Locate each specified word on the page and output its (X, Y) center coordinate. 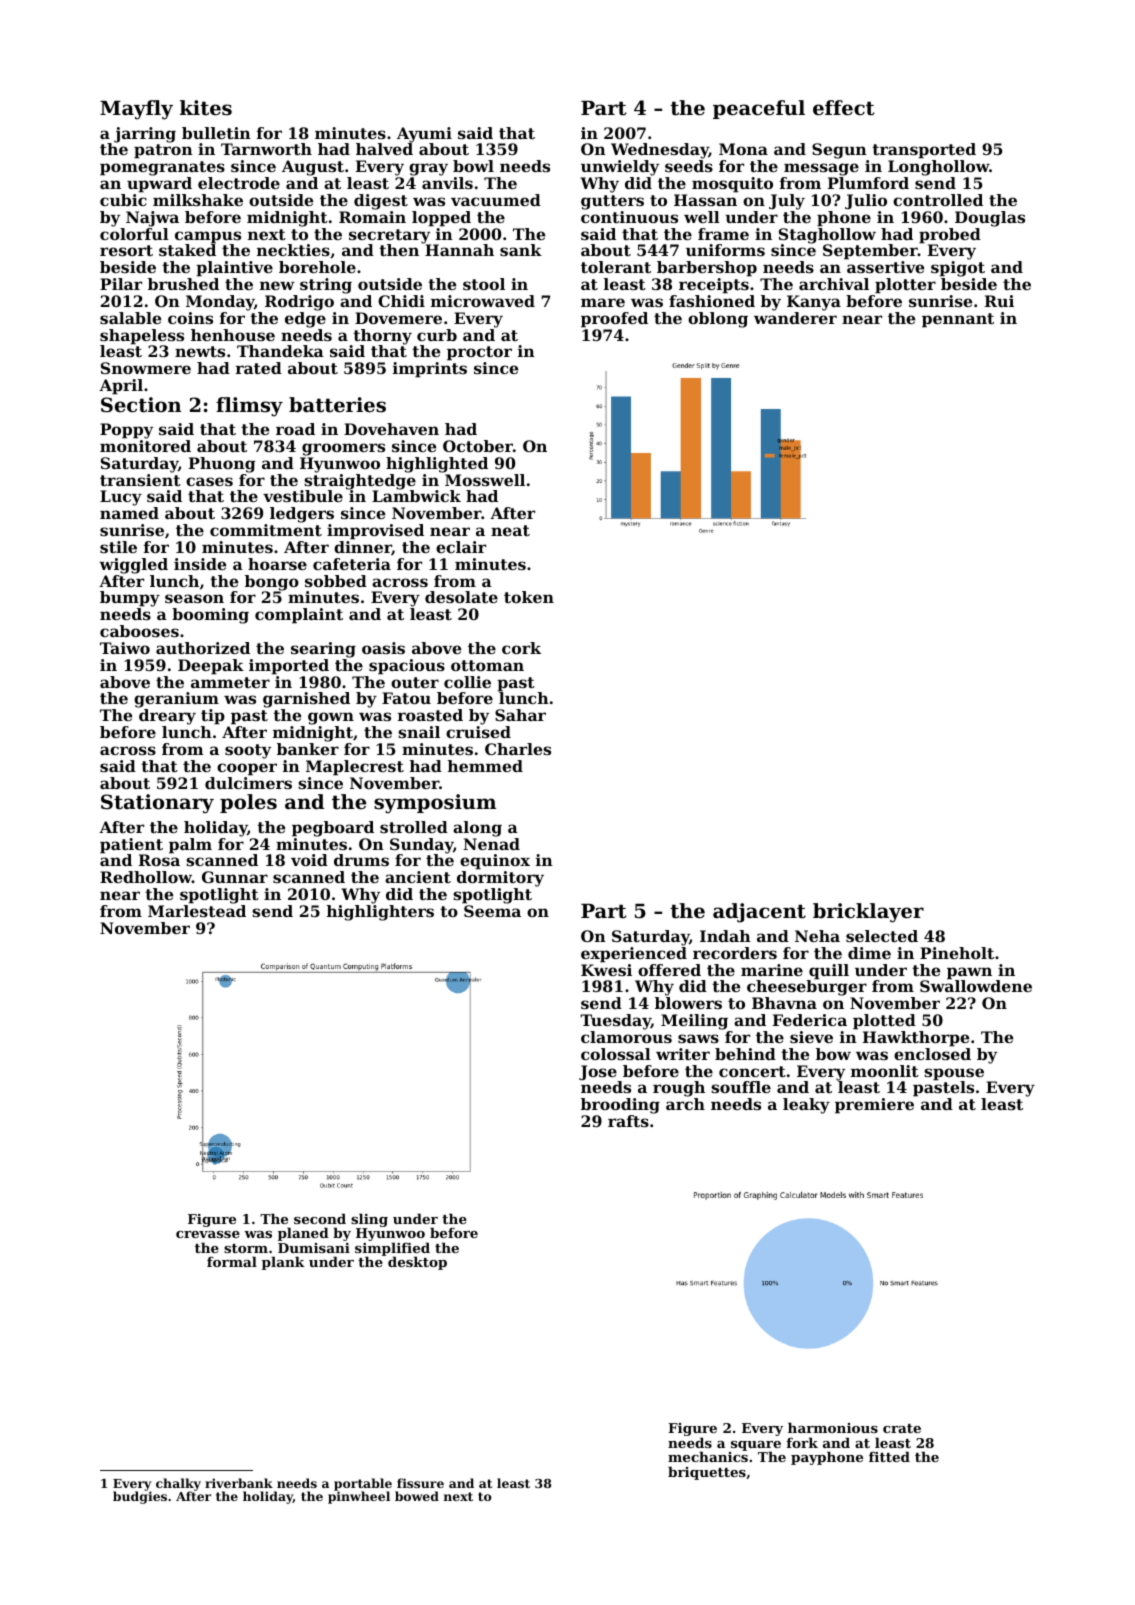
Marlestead (197, 911)
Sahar (520, 715)
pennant (958, 320)
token (529, 597)
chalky (178, 1485)
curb (437, 335)
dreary (167, 717)
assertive (885, 267)
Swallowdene (976, 986)
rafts (628, 1121)
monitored (145, 446)
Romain (372, 217)
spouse (954, 1074)
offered (669, 970)
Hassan (705, 200)
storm (246, 1248)
